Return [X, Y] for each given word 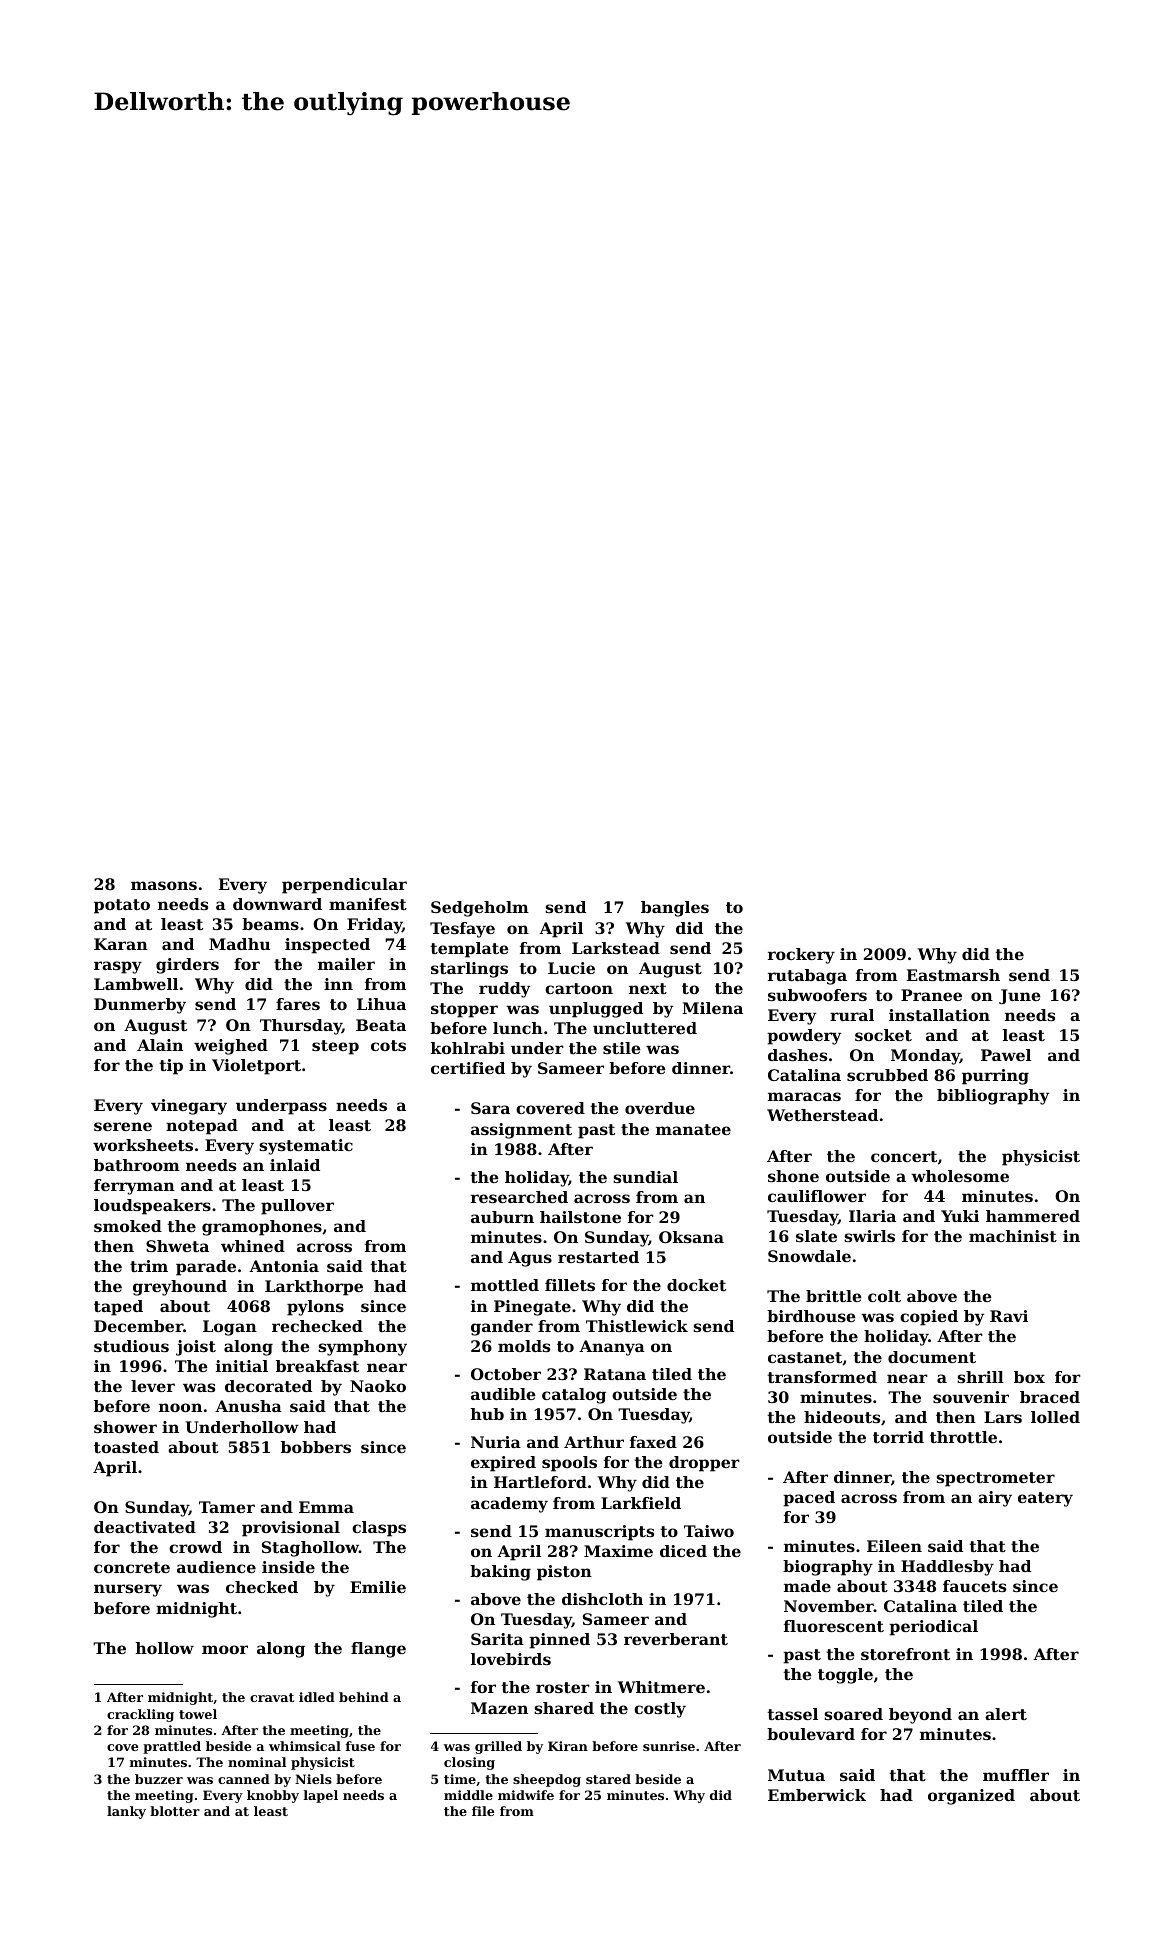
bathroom [137, 1165]
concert [904, 1156]
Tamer [227, 1507]
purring [995, 1077]
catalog [574, 1396]
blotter [175, 1811]
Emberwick [817, 1795]
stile [622, 1048]
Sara [490, 1108]
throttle [963, 1437]
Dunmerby [140, 1006]
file [483, 1811]
